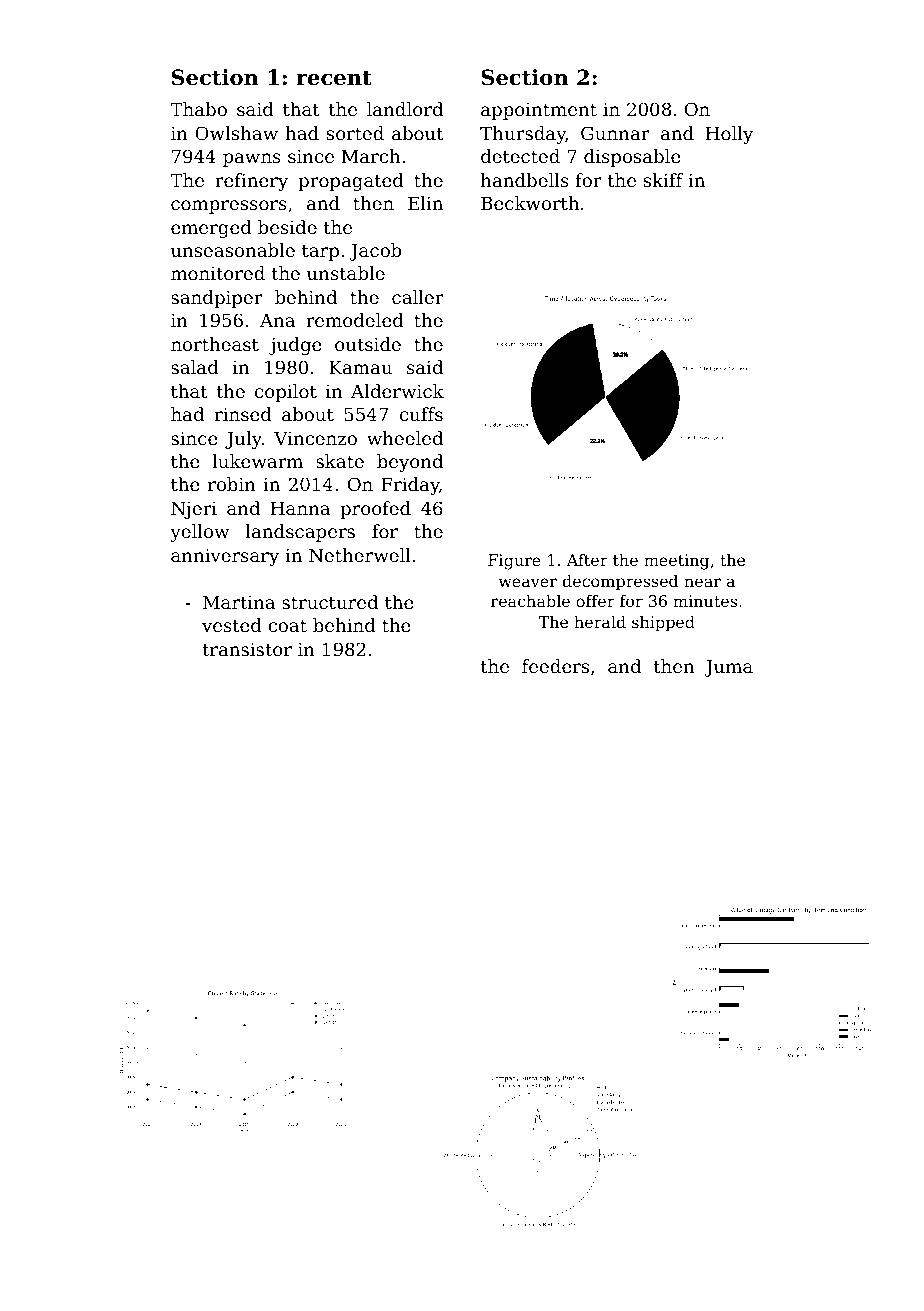 The height and width of the image is (1311, 924). I want to click on Alderwick, so click(397, 391).
